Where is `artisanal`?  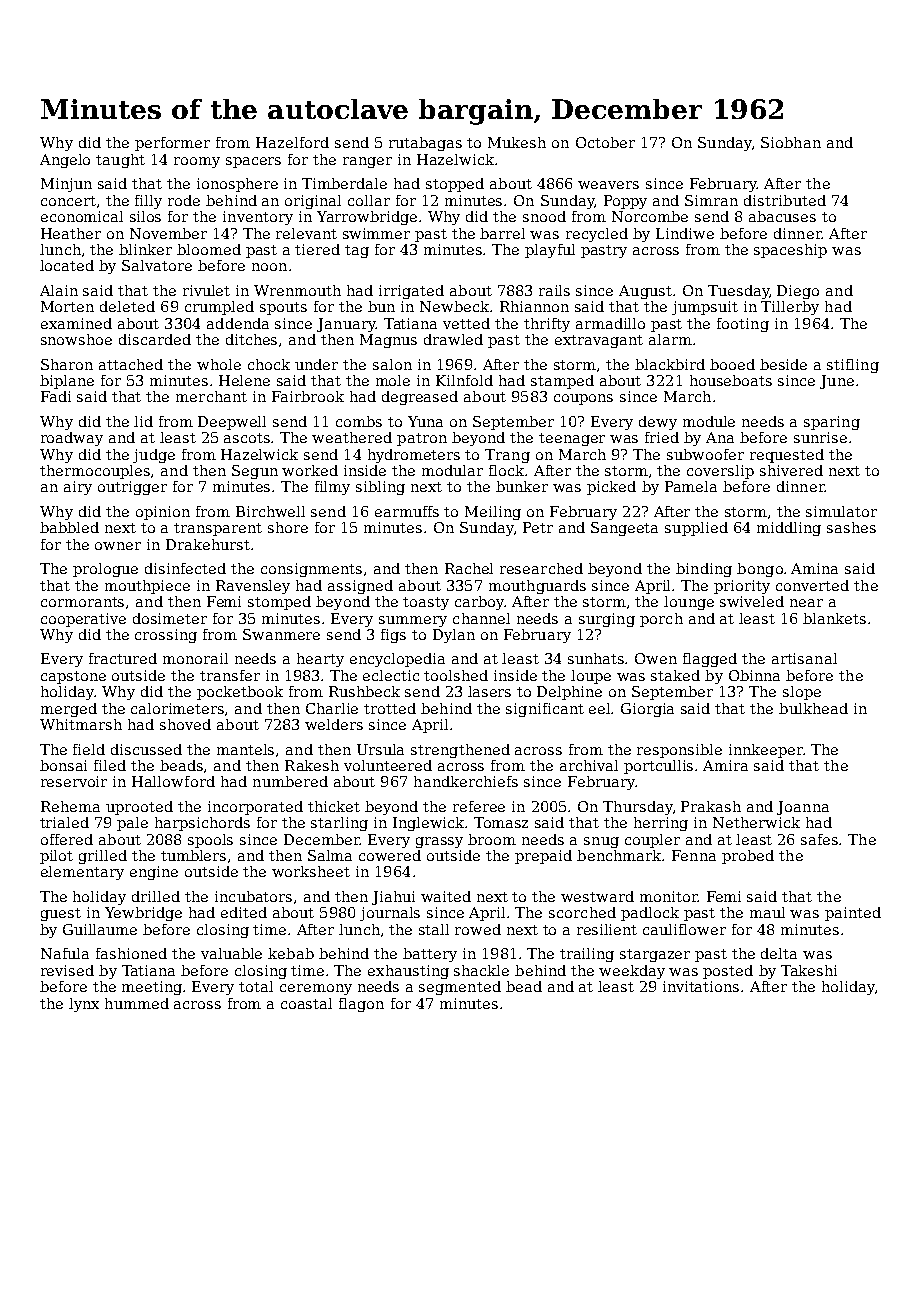 artisanal is located at coordinates (804, 658).
